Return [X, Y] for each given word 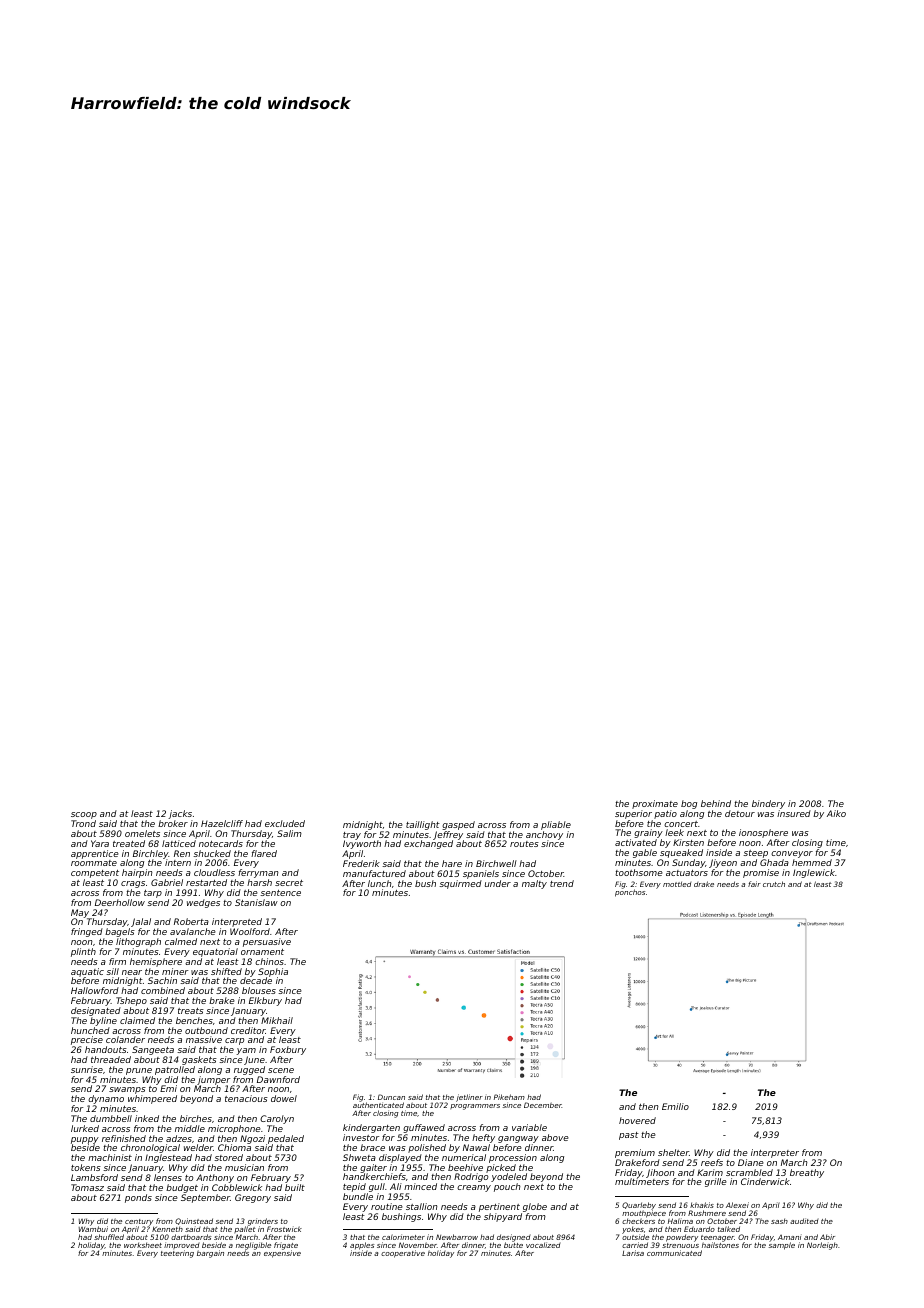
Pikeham [509, 1097]
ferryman [258, 873]
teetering [177, 1254]
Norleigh [822, 1246]
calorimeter [403, 1237]
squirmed [460, 884]
